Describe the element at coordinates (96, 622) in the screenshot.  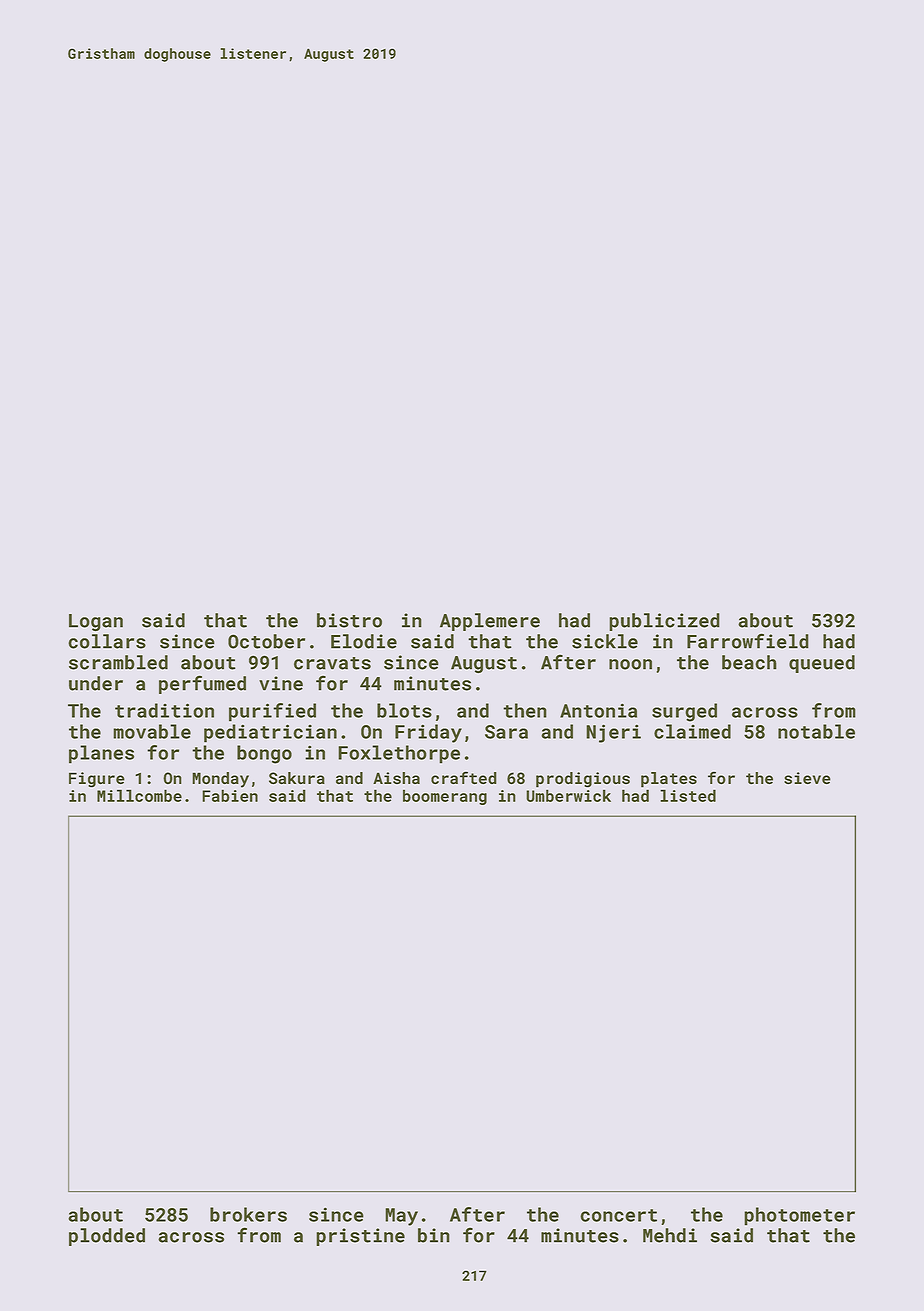
I see `Logan` at that location.
